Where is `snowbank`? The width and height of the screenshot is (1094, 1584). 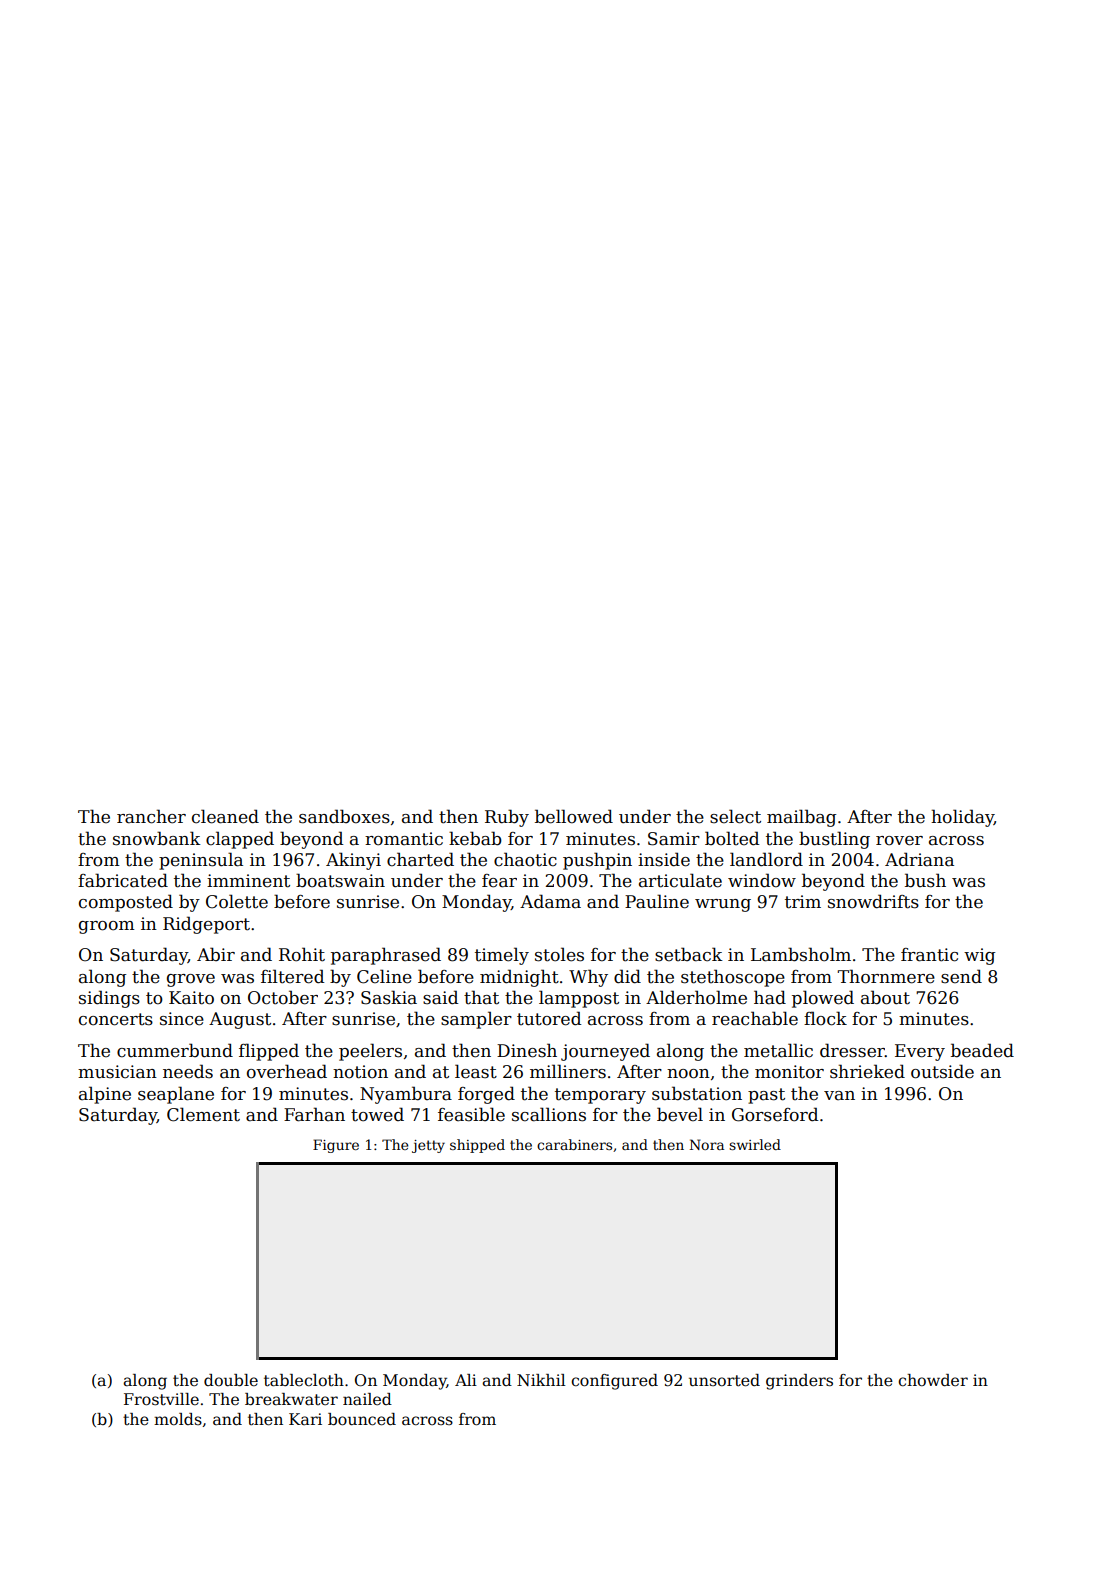
snowbank is located at coordinates (157, 838).
